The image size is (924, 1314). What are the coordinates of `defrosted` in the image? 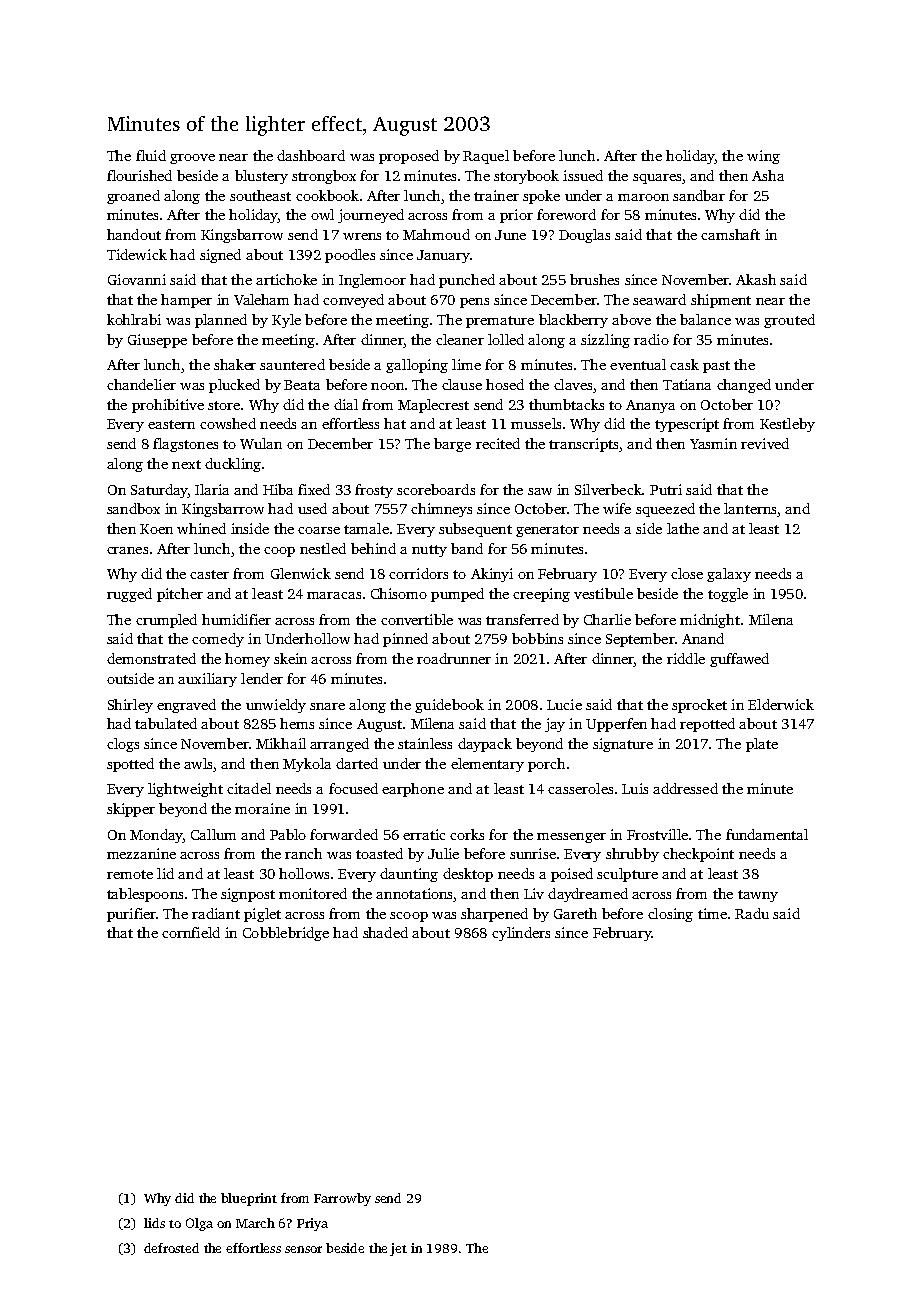 It's located at (171, 1248).
